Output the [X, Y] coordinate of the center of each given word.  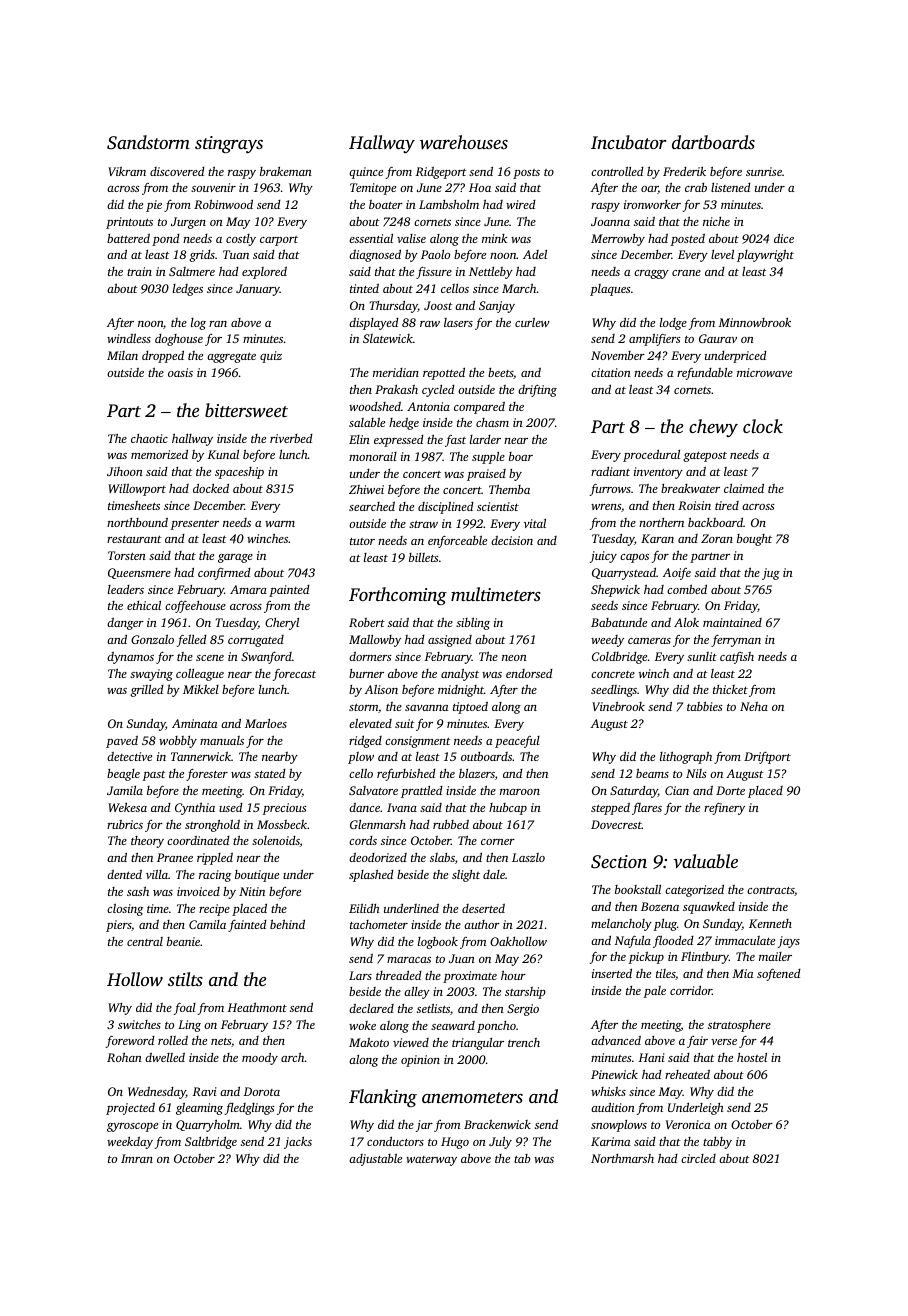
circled [698, 1158]
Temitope [373, 189]
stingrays [229, 144]
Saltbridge [211, 1142]
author [482, 924]
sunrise [764, 171]
